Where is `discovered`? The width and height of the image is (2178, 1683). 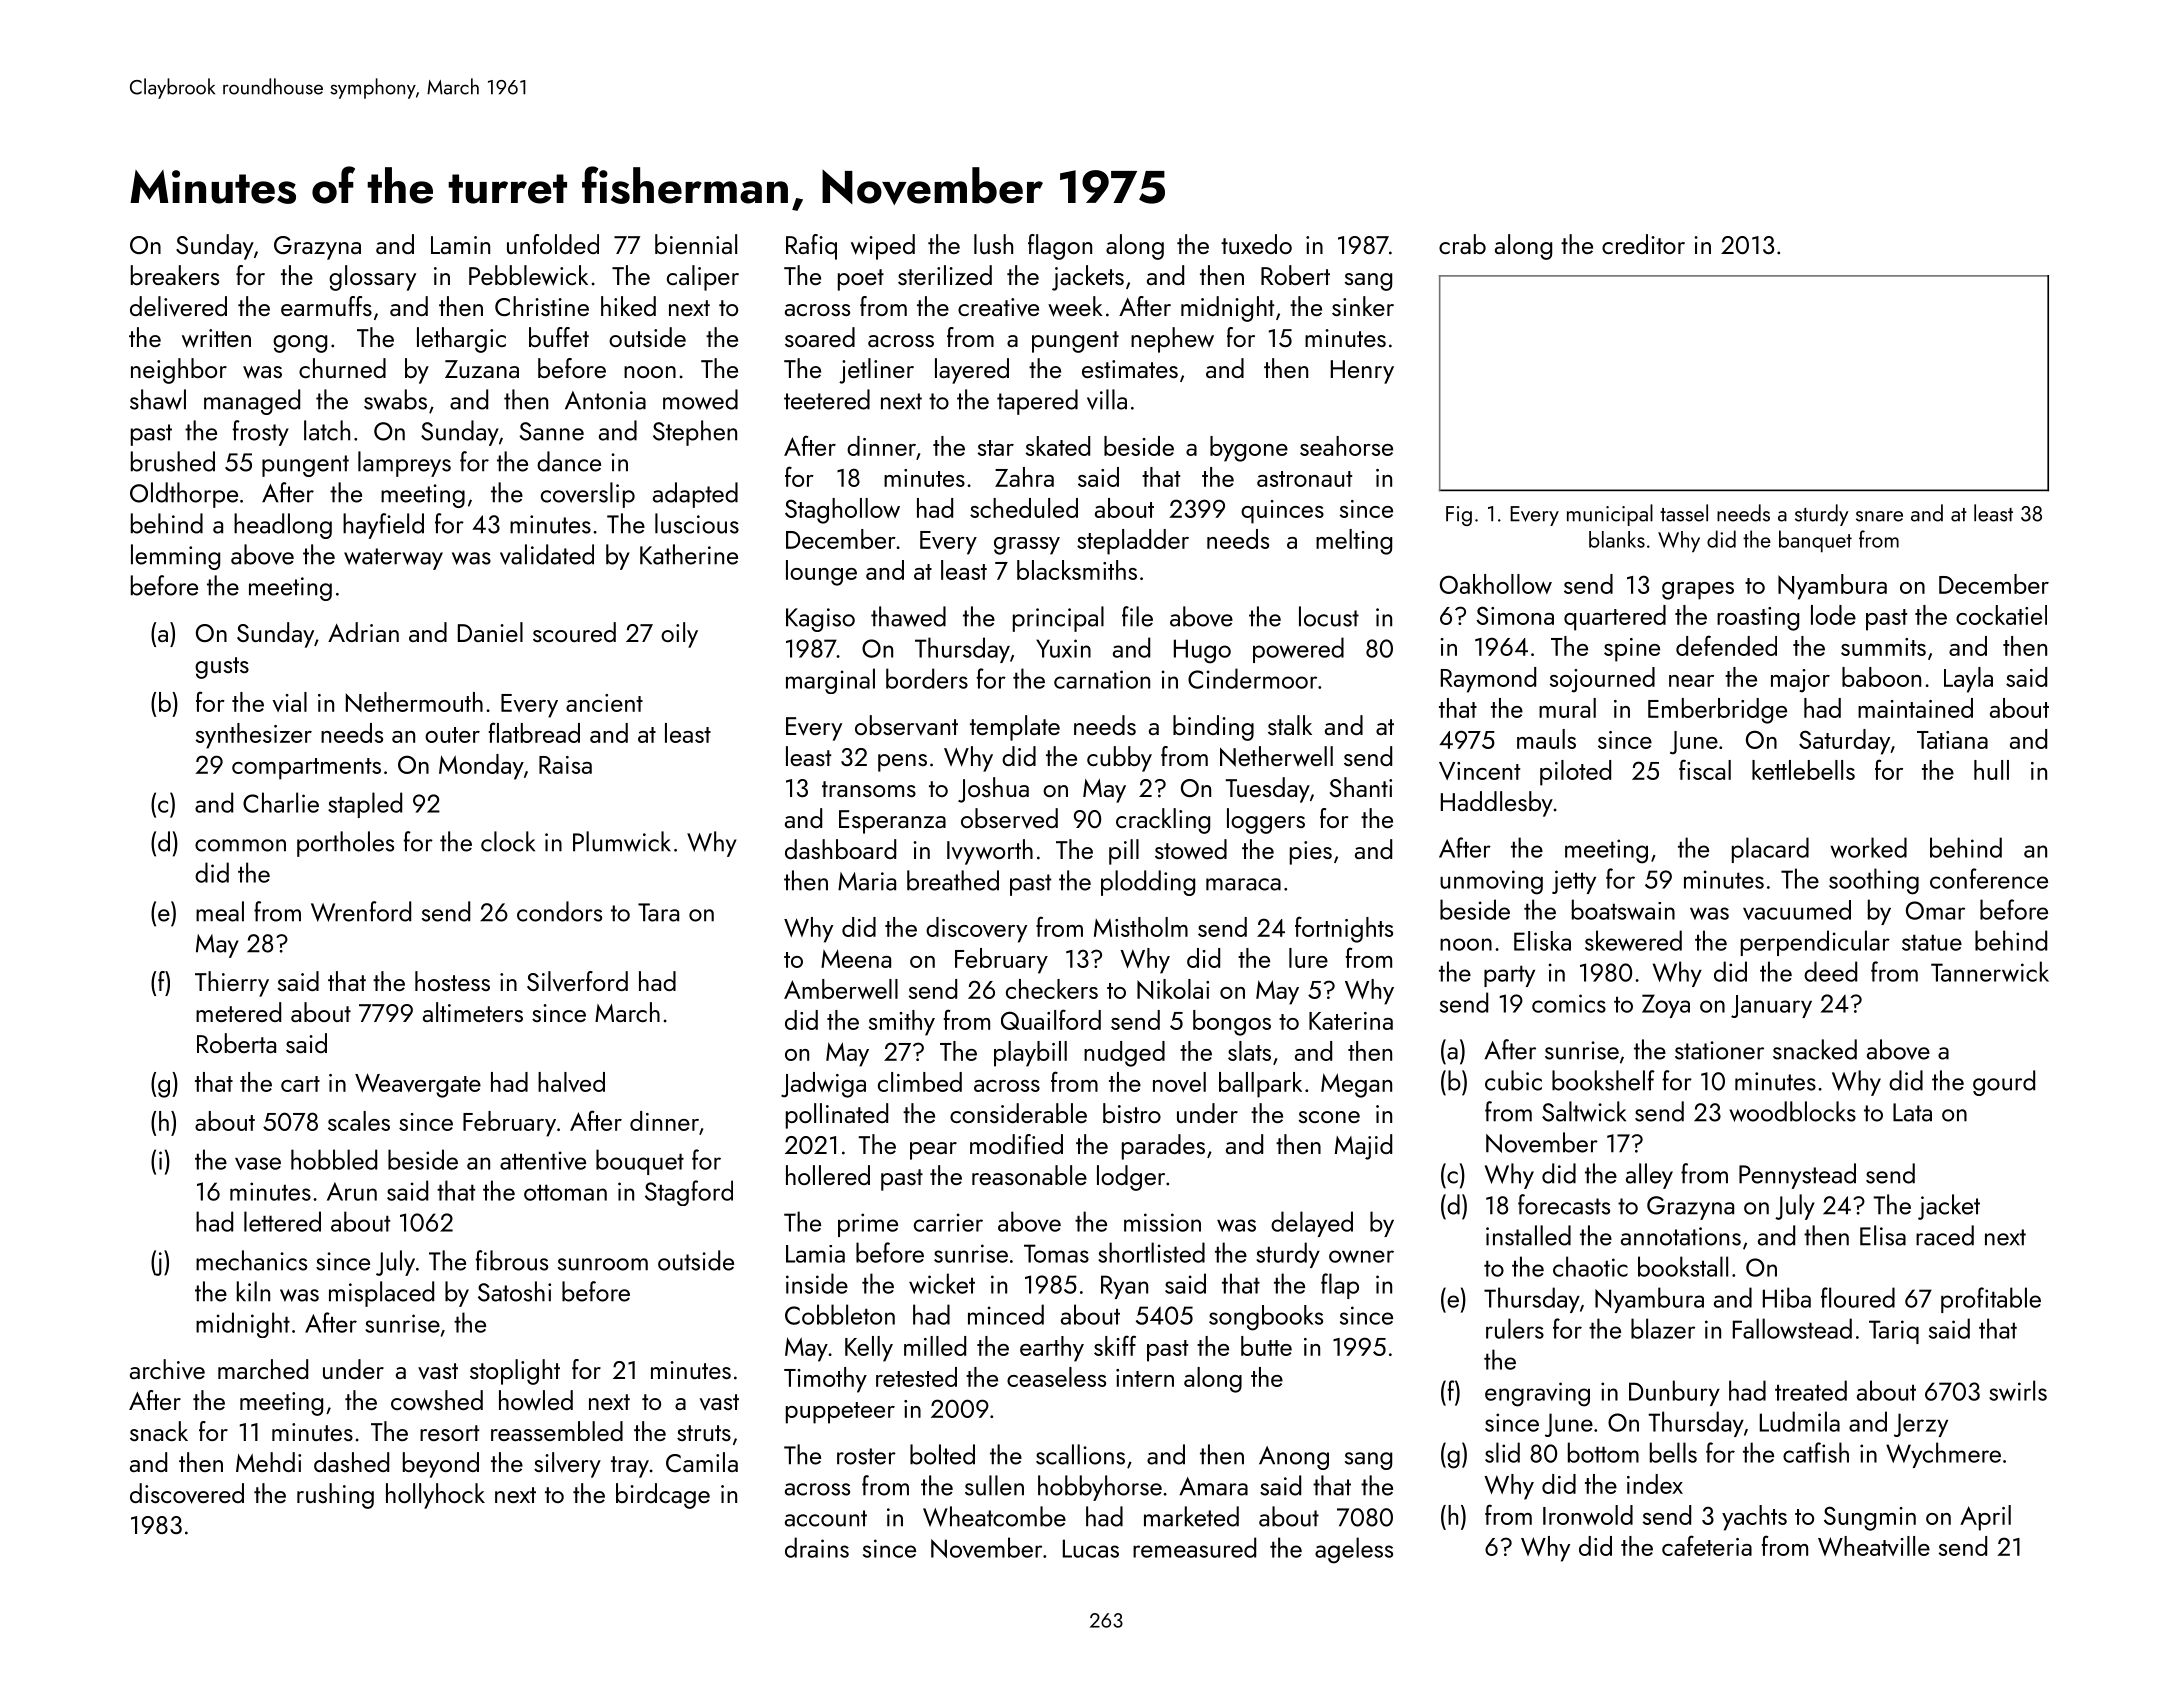 discovered is located at coordinates (187, 1493).
